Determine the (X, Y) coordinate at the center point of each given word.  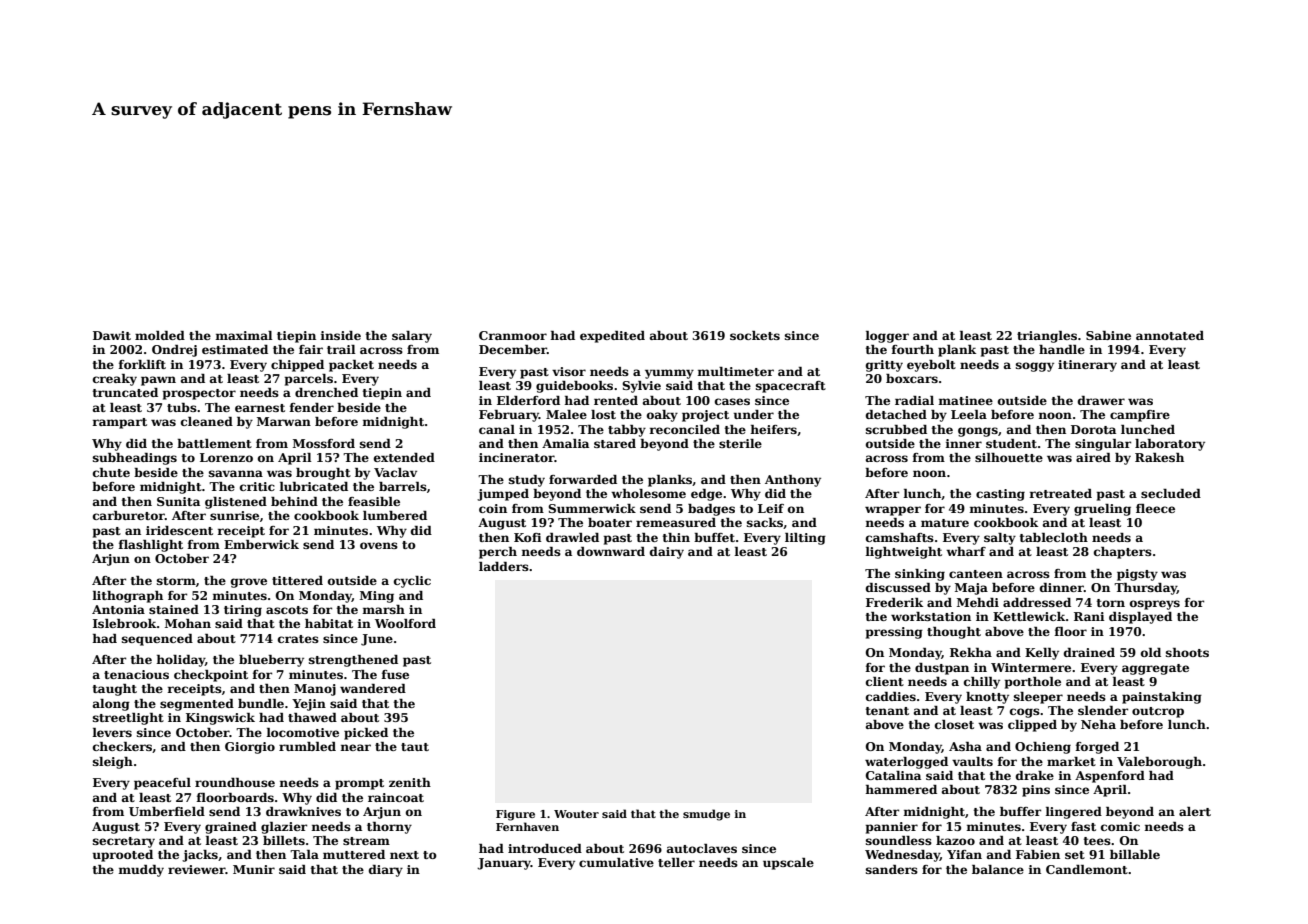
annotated (1170, 335)
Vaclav (395, 472)
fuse (395, 674)
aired (1093, 457)
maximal (244, 335)
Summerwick (592, 508)
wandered (373, 688)
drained (1089, 652)
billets (284, 840)
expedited (612, 337)
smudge (706, 815)
